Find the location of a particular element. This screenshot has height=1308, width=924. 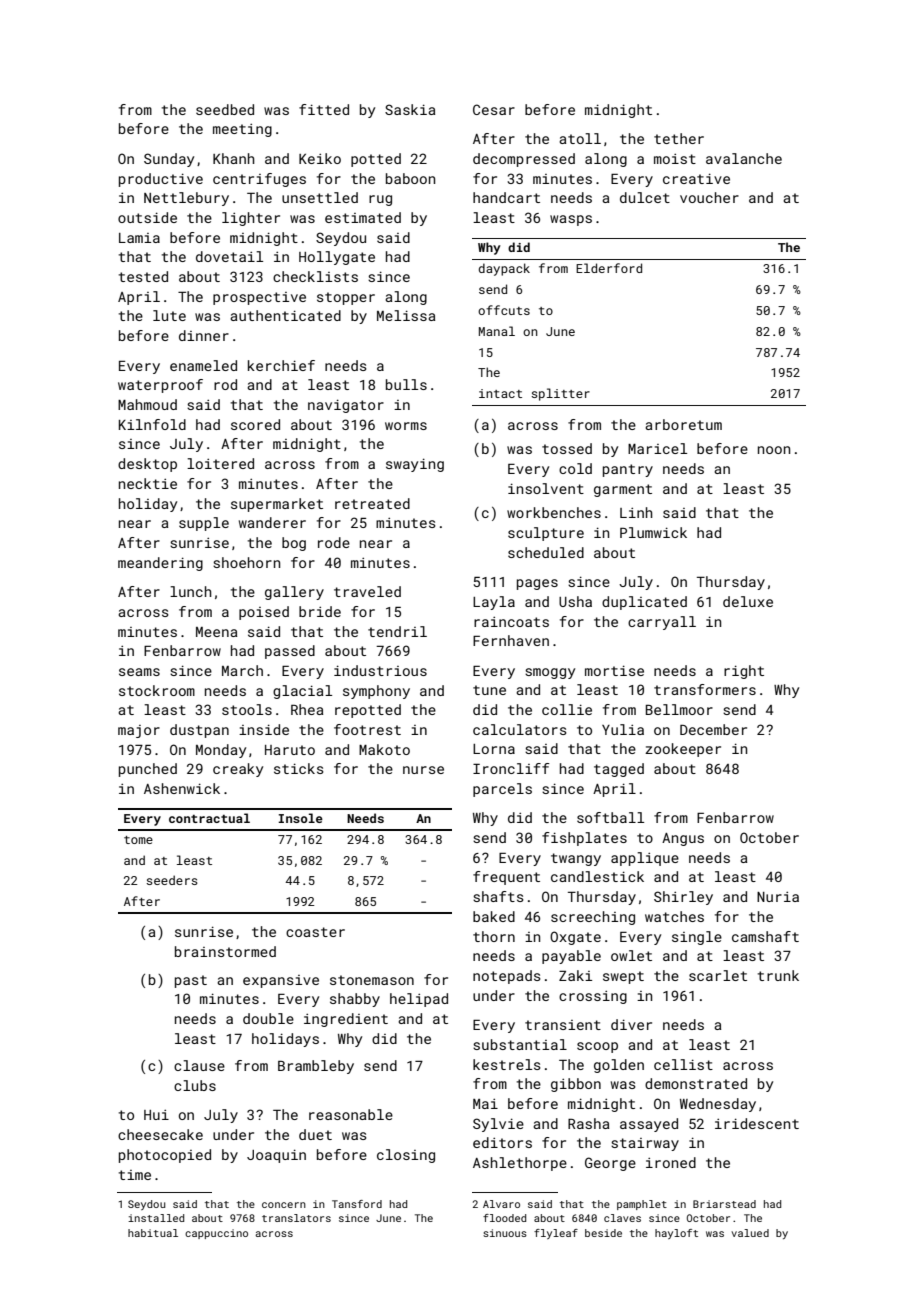

decompressed is located at coordinates (524, 160).
